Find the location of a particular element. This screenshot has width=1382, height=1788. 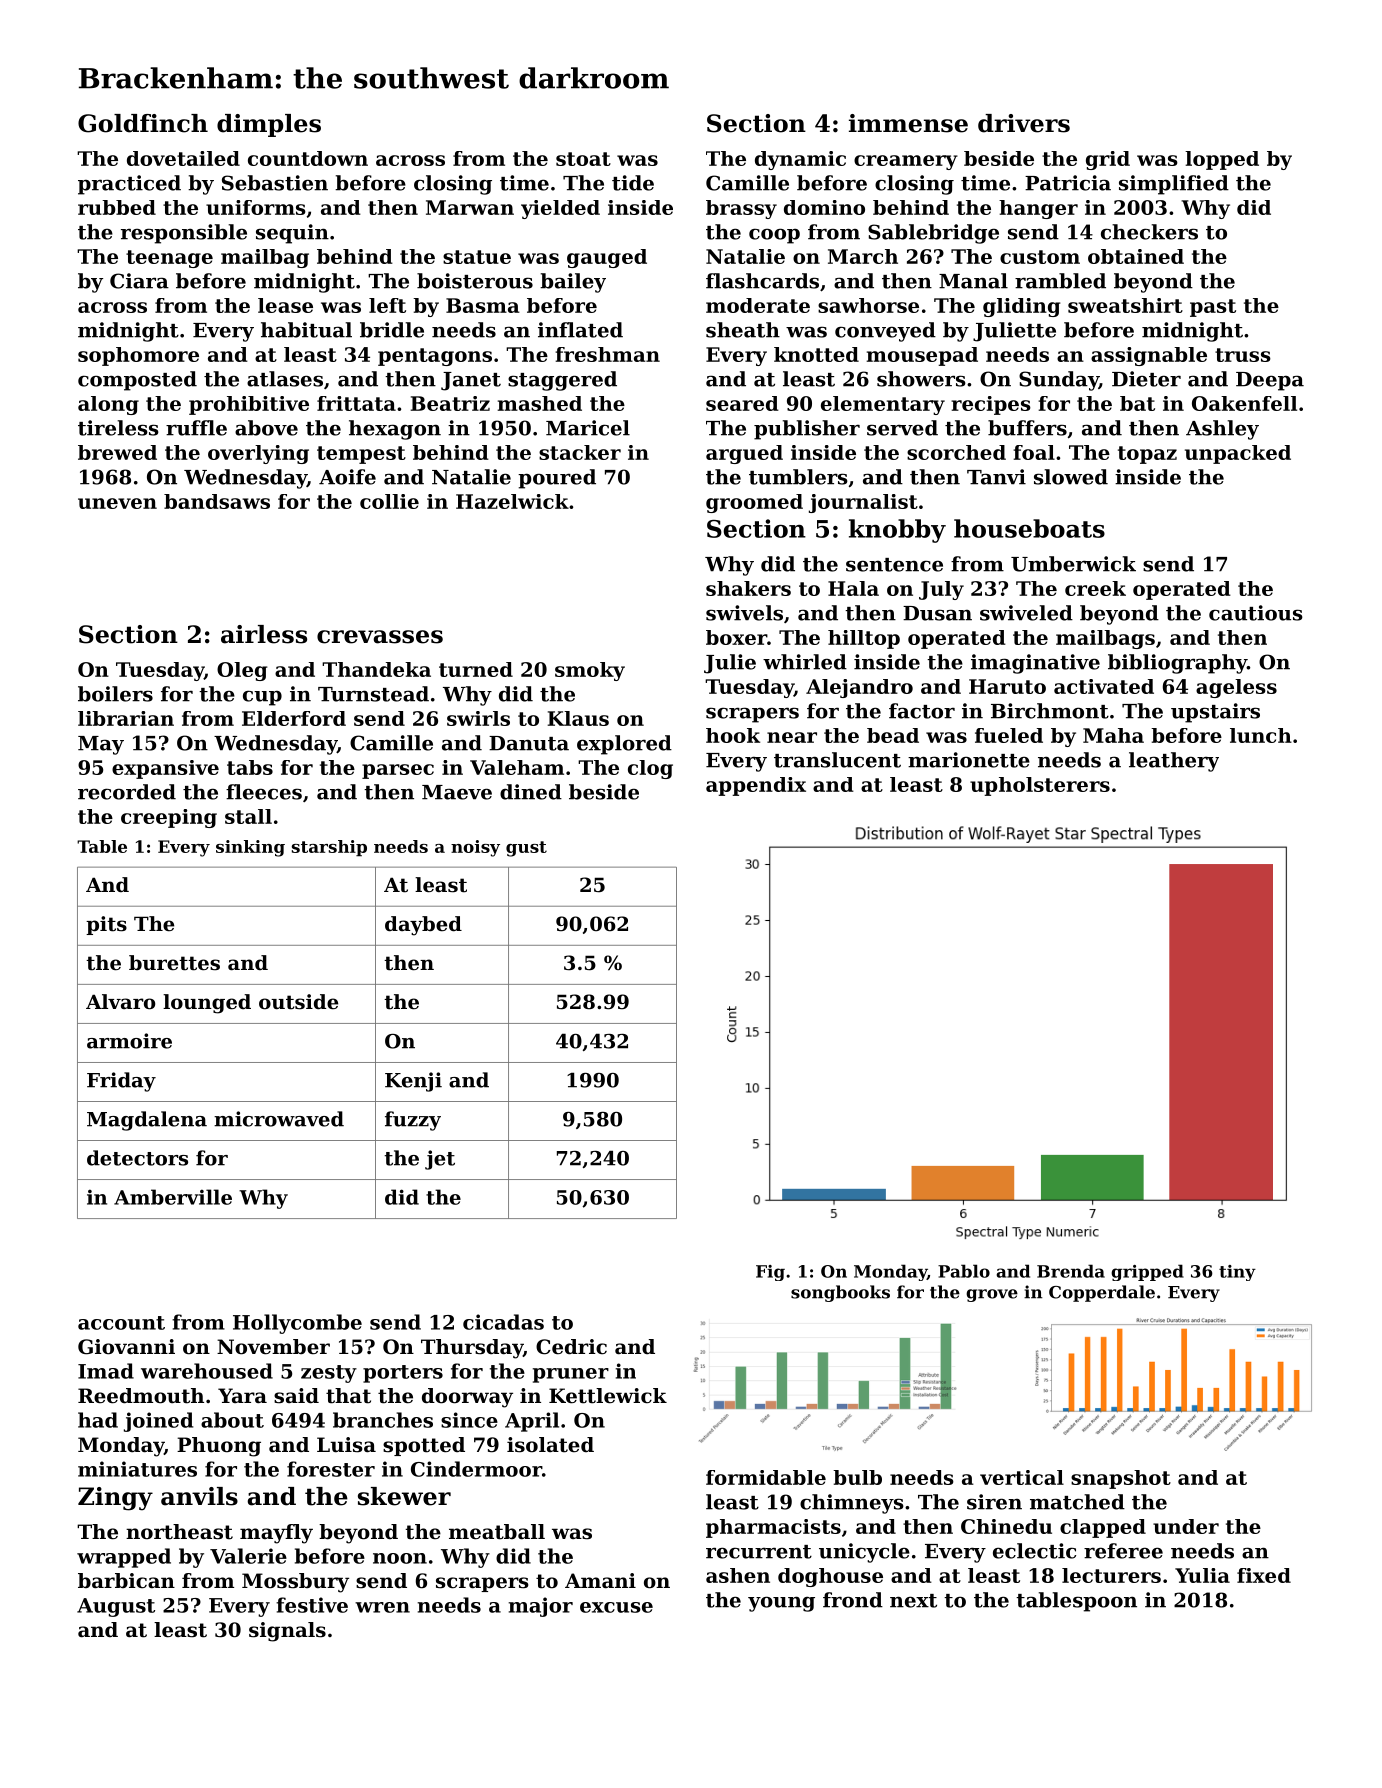

lecturers is located at coordinates (1111, 1575).
